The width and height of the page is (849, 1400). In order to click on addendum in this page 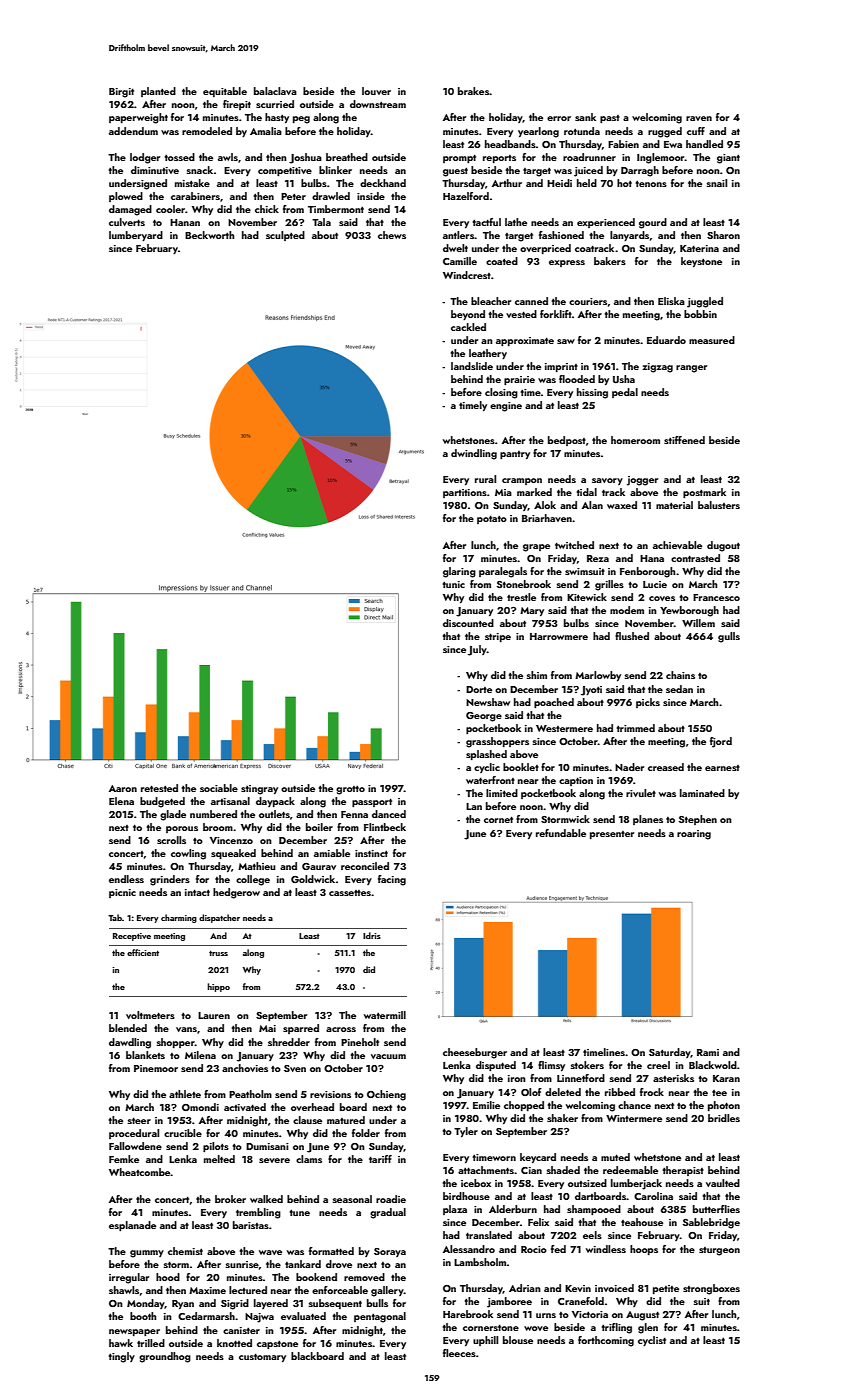, I will do `click(133, 131)`.
